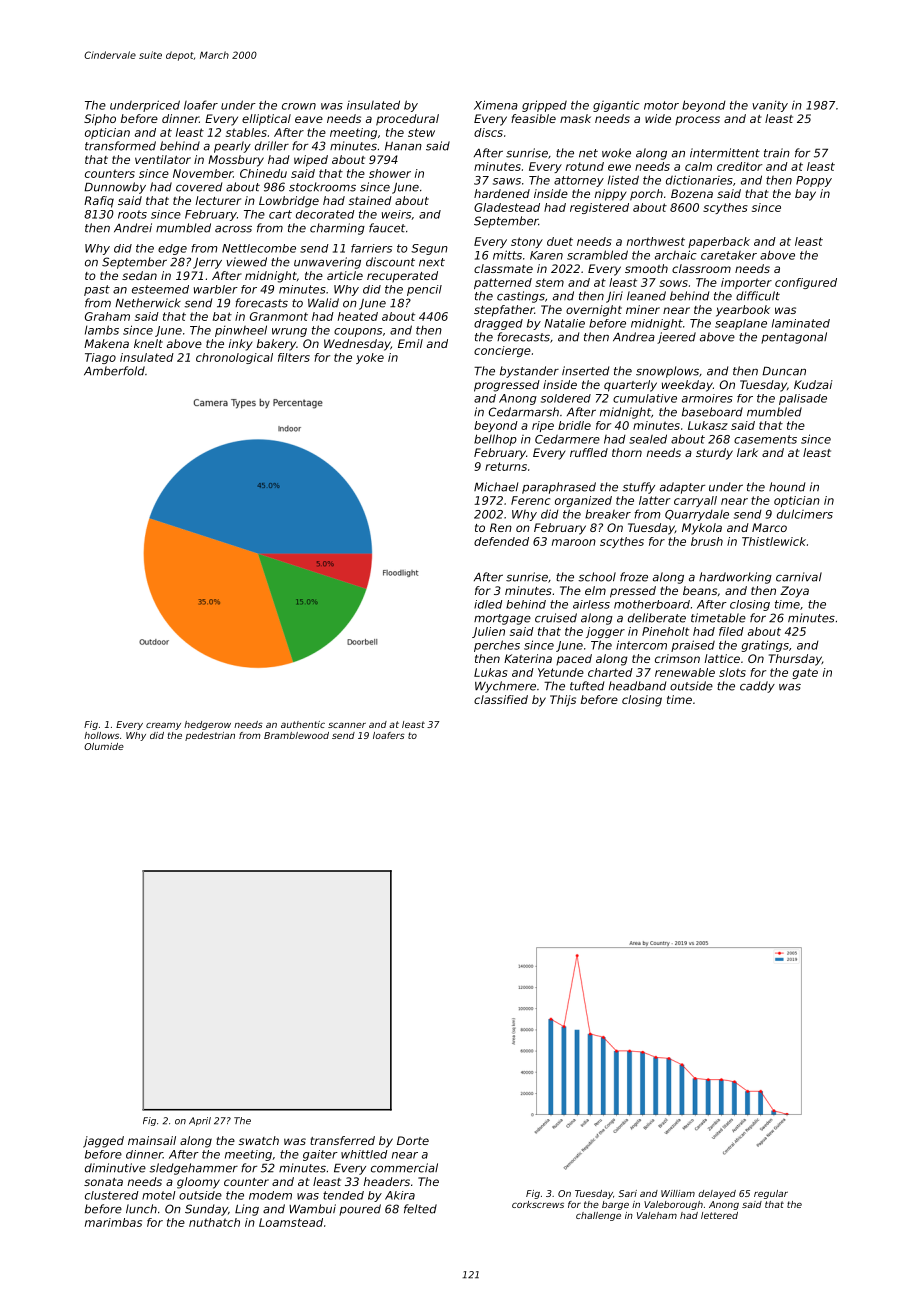 This screenshot has width=924, height=1308. I want to click on maroon, so click(574, 542).
